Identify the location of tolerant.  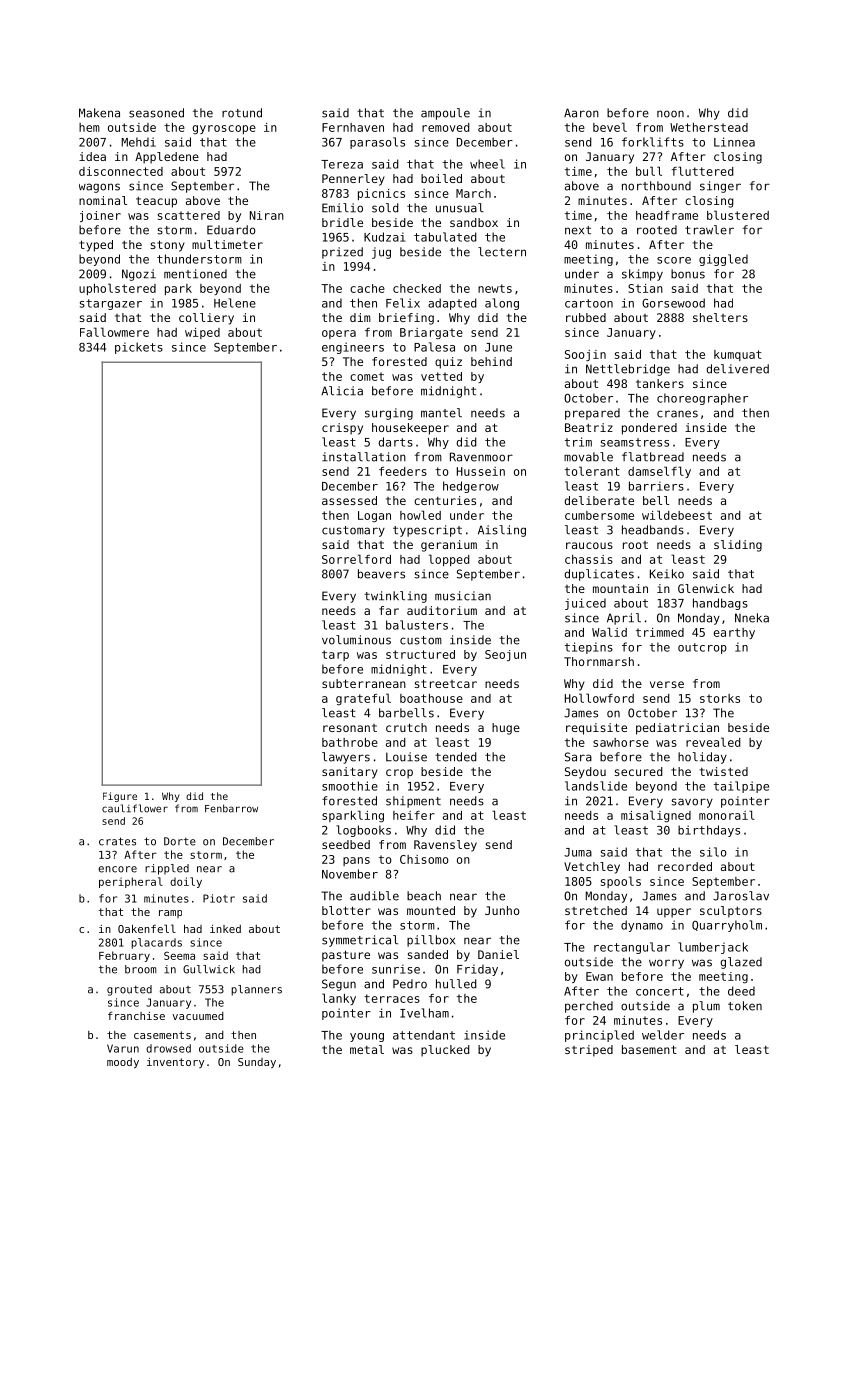
(592, 471).
